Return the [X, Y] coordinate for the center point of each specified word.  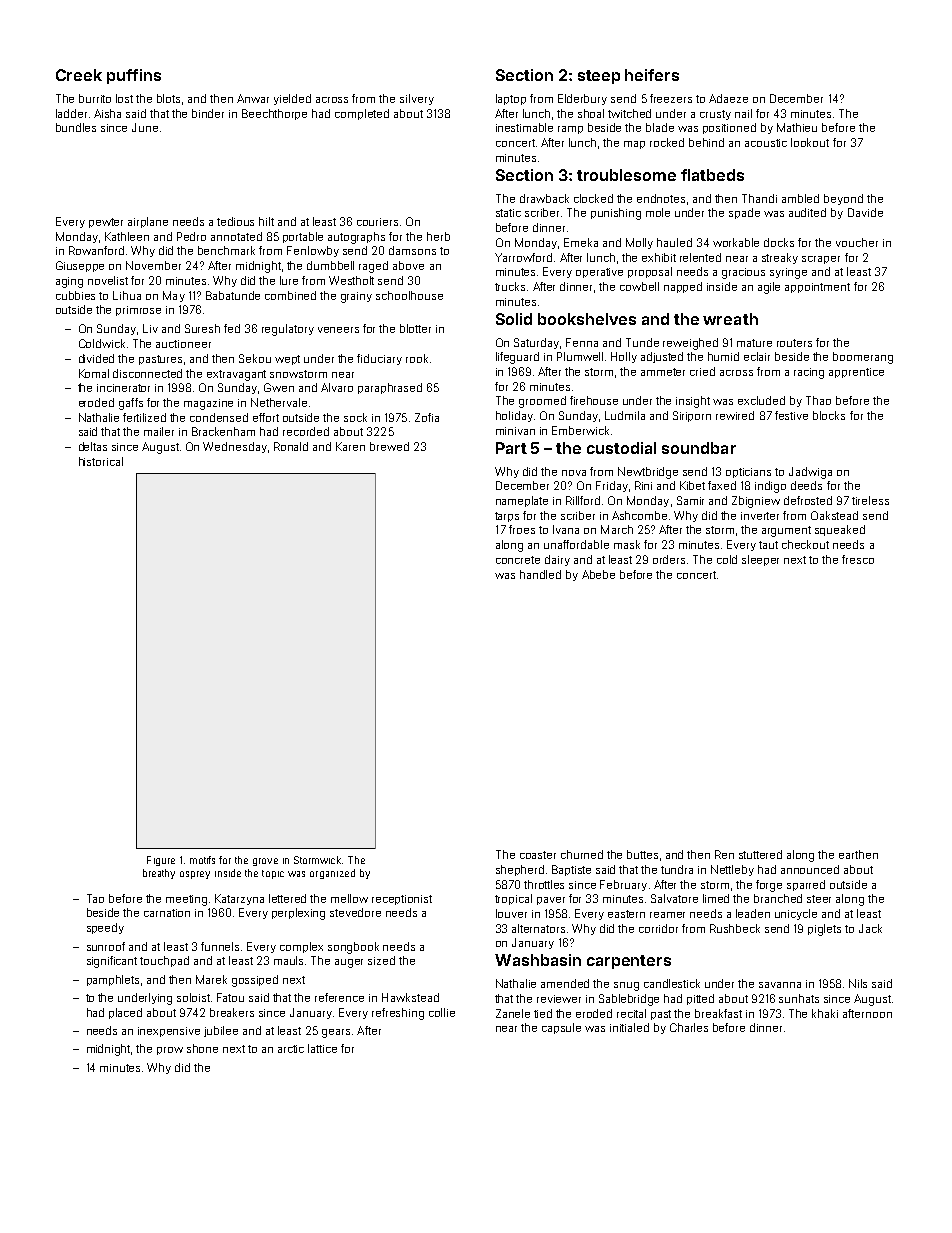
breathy [159, 874]
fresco [858, 559]
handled [540, 574]
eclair [757, 356]
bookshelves [587, 319]
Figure [161, 861]
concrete [518, 560]
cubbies [75, 295]
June [145, 127]
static [508, 213]
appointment [817, 288]
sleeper [760, 560]
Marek [211, 979]
